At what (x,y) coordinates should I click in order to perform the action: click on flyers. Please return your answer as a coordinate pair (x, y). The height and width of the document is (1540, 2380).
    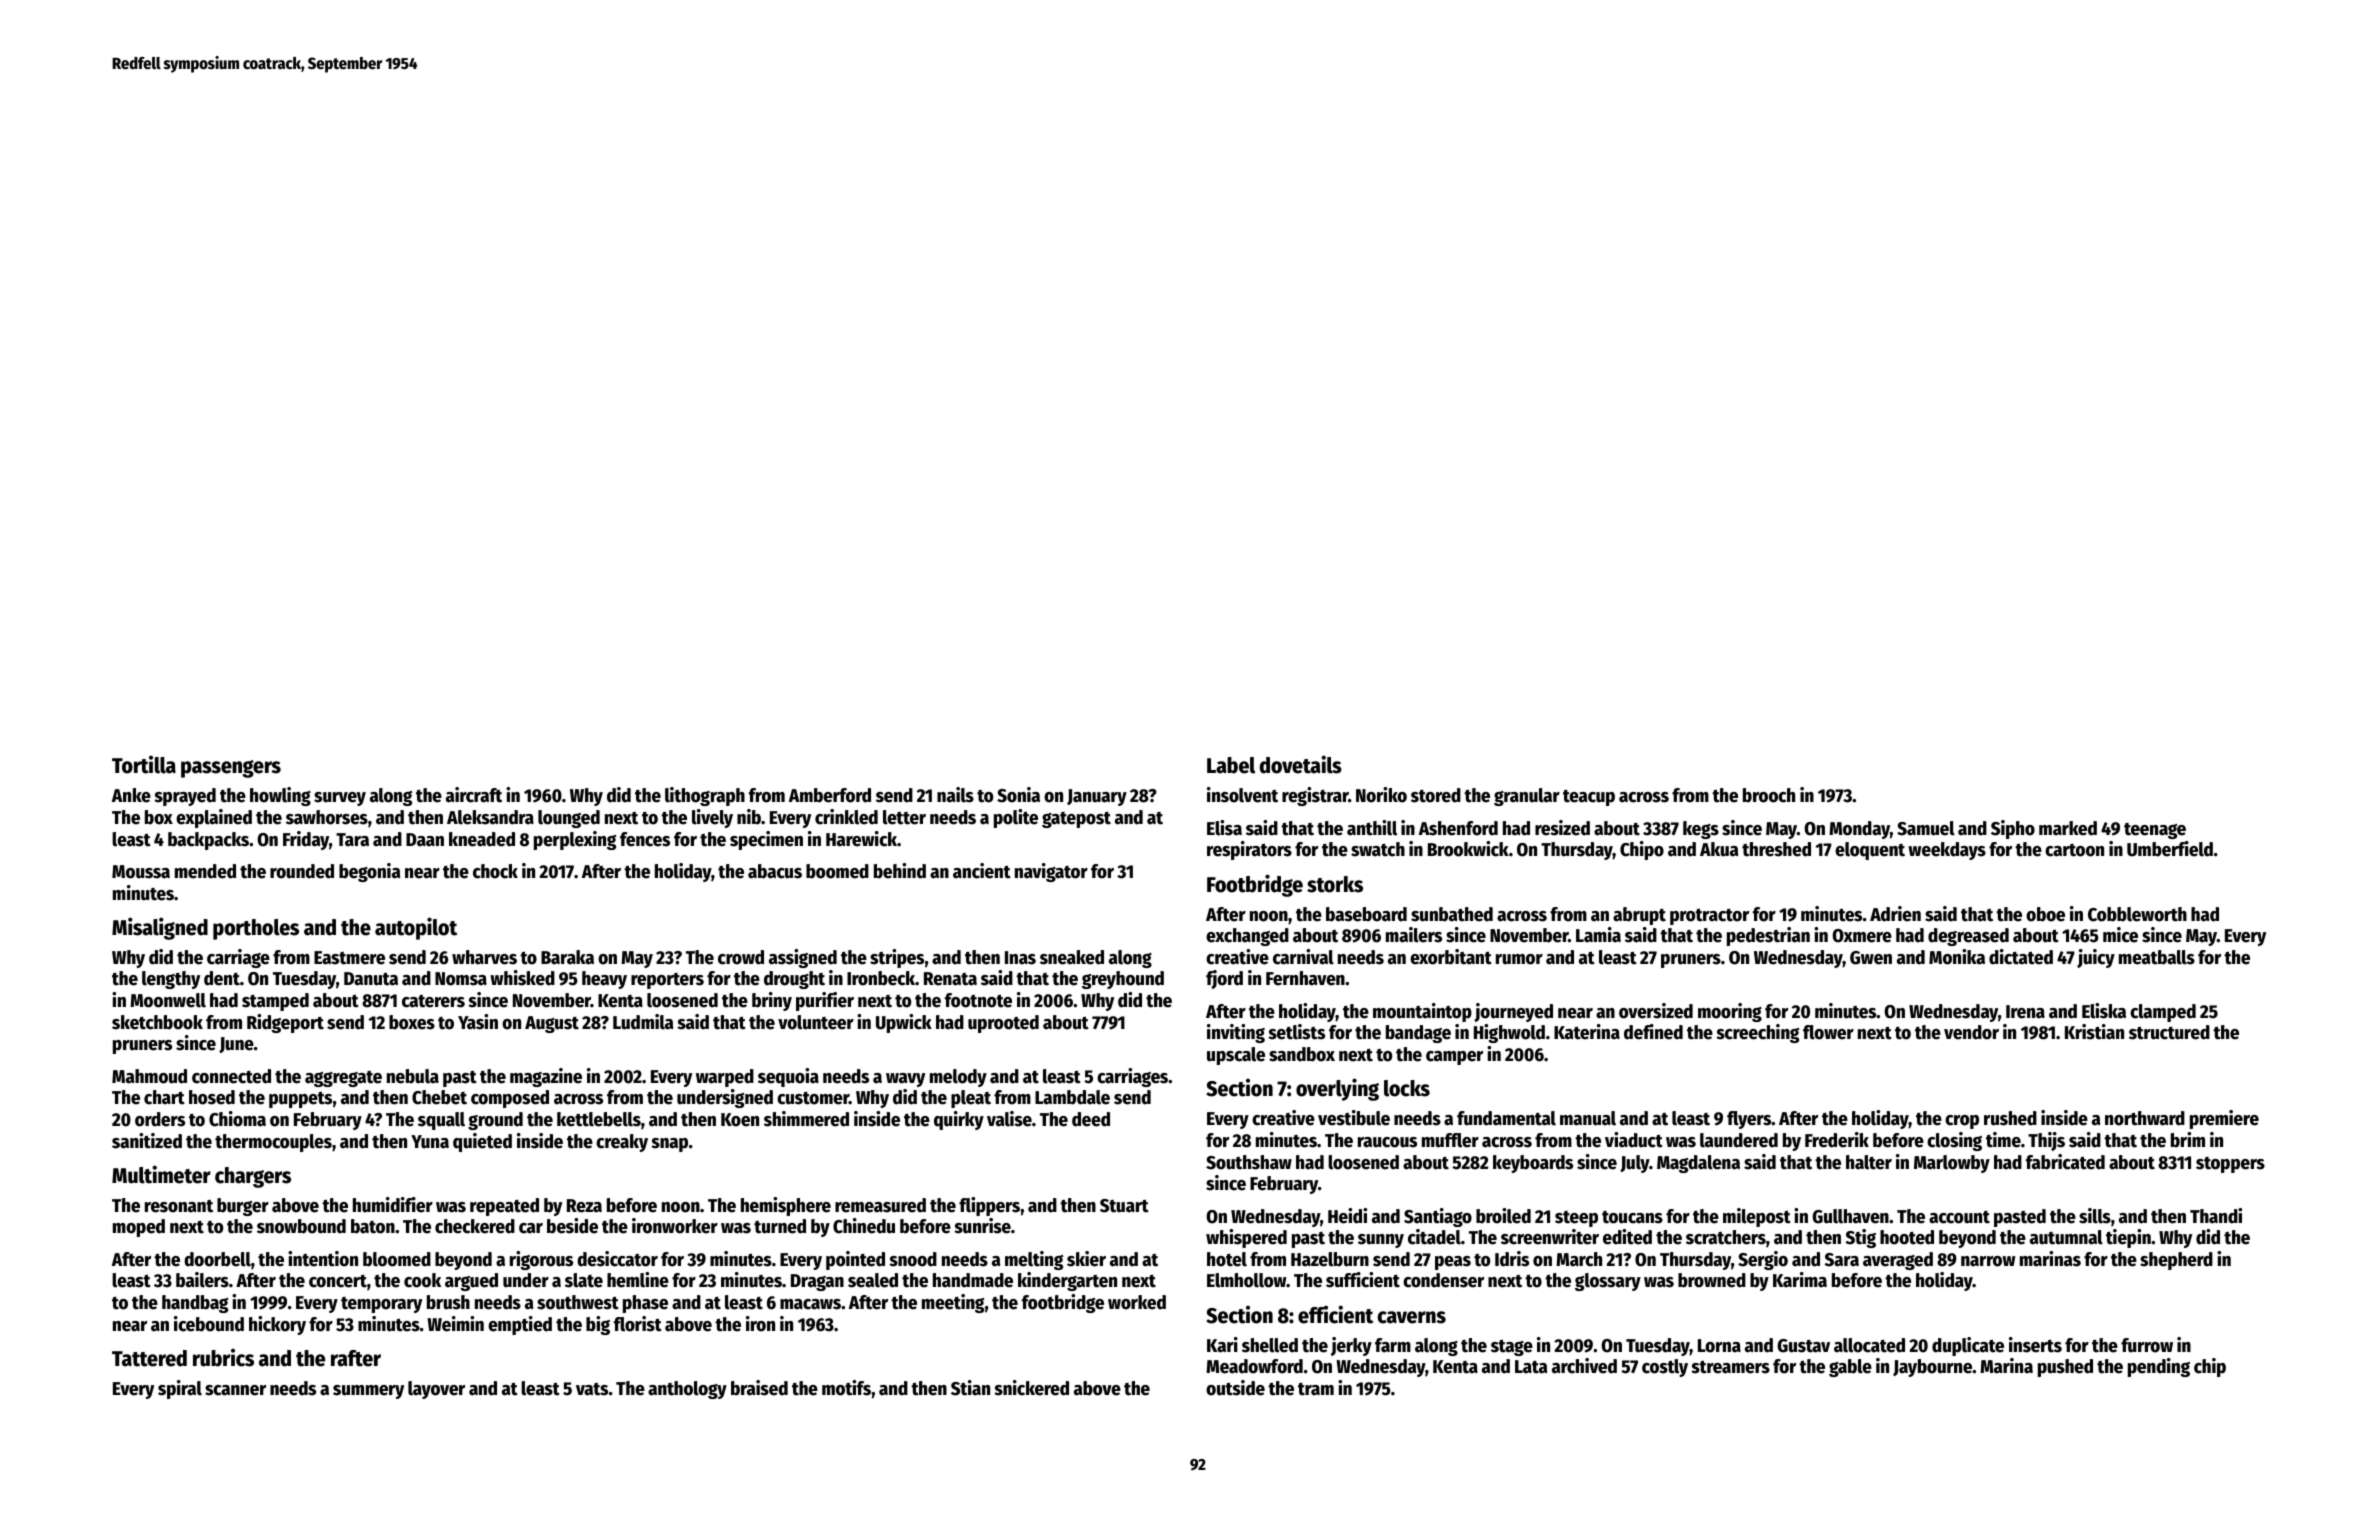
    Looking at the image, I should click on (1749, 1120).
